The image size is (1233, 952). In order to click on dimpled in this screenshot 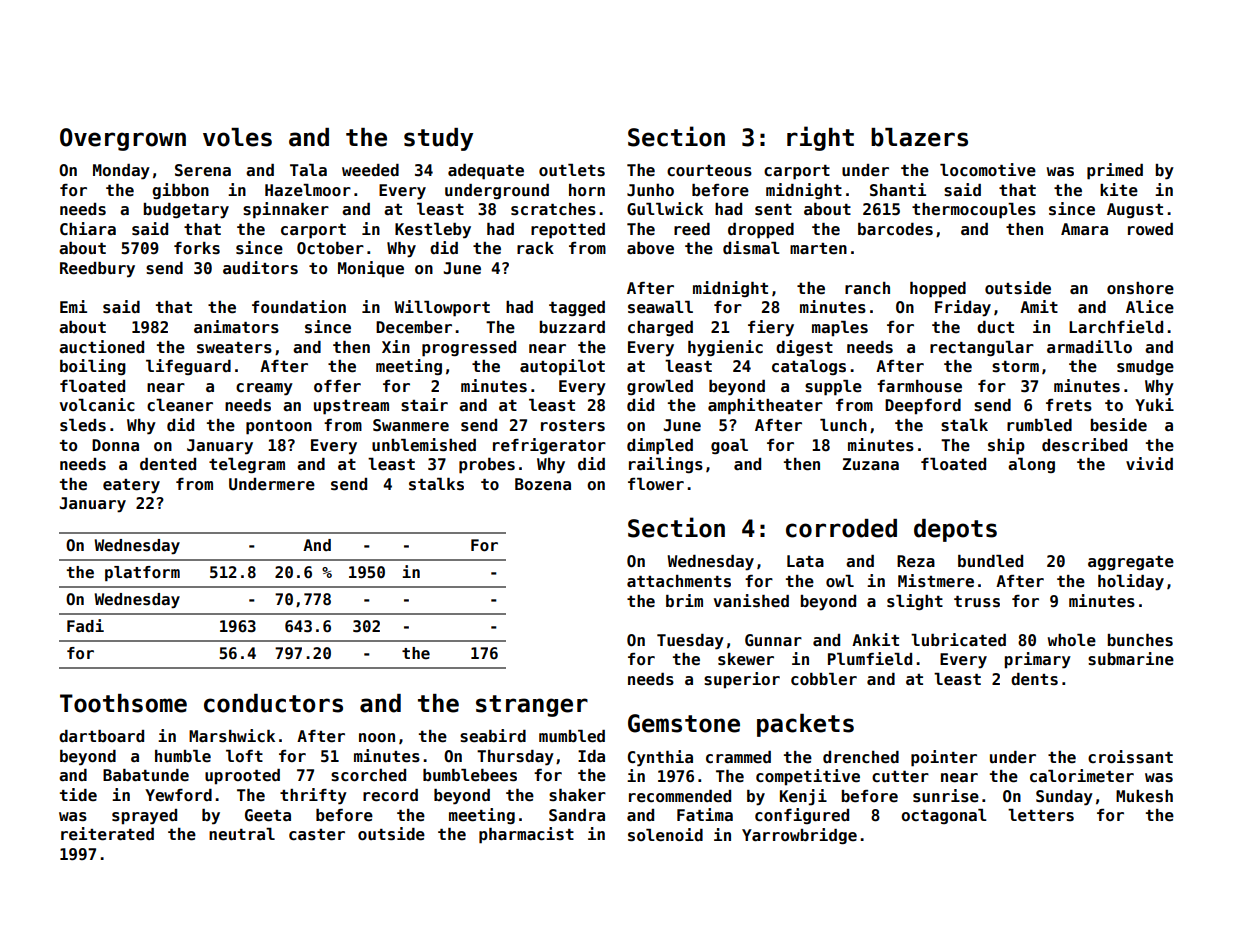, I will do `click(660, 446)`.
